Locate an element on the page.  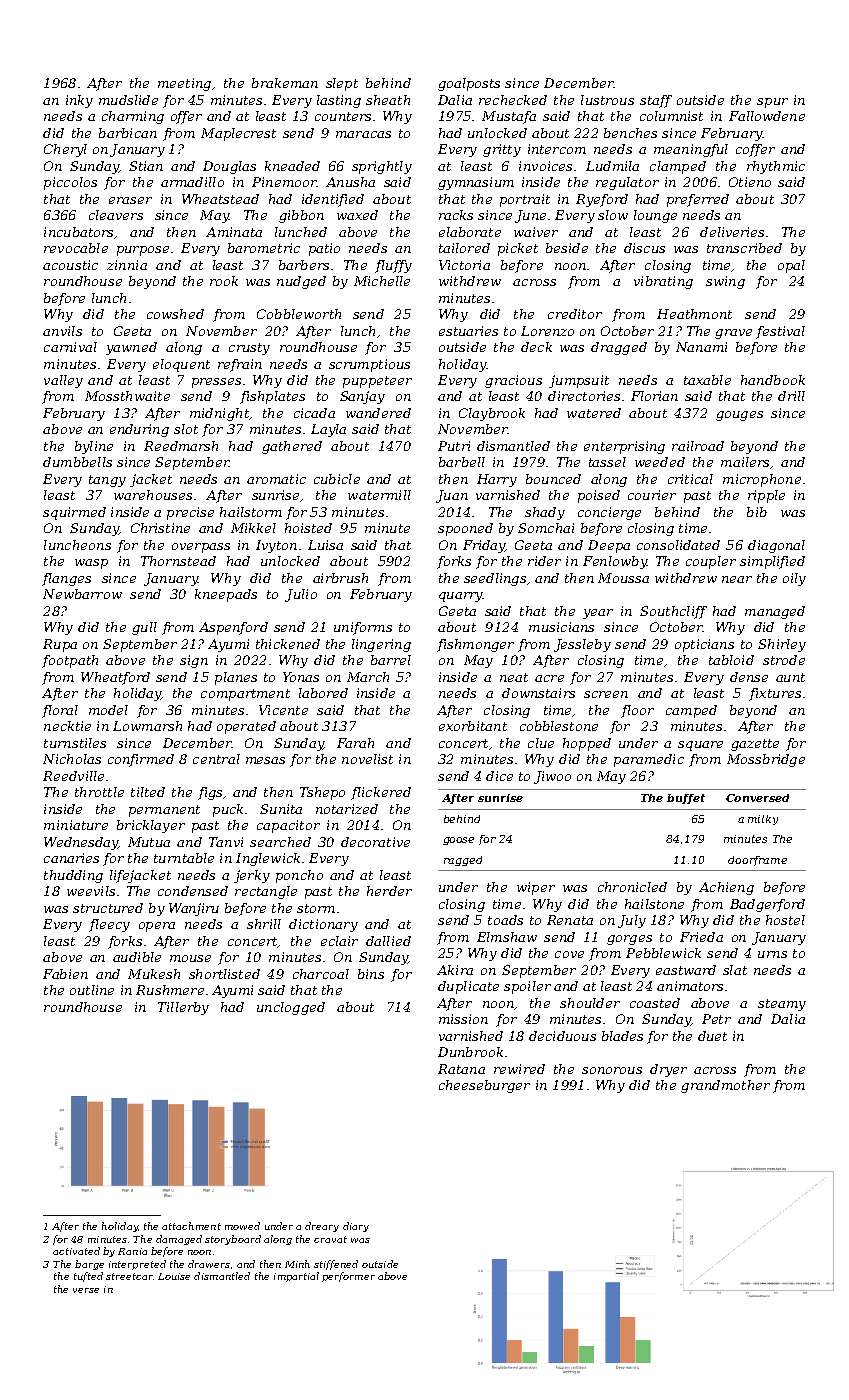
Tillerby is located at coordinates (183, 1008).
